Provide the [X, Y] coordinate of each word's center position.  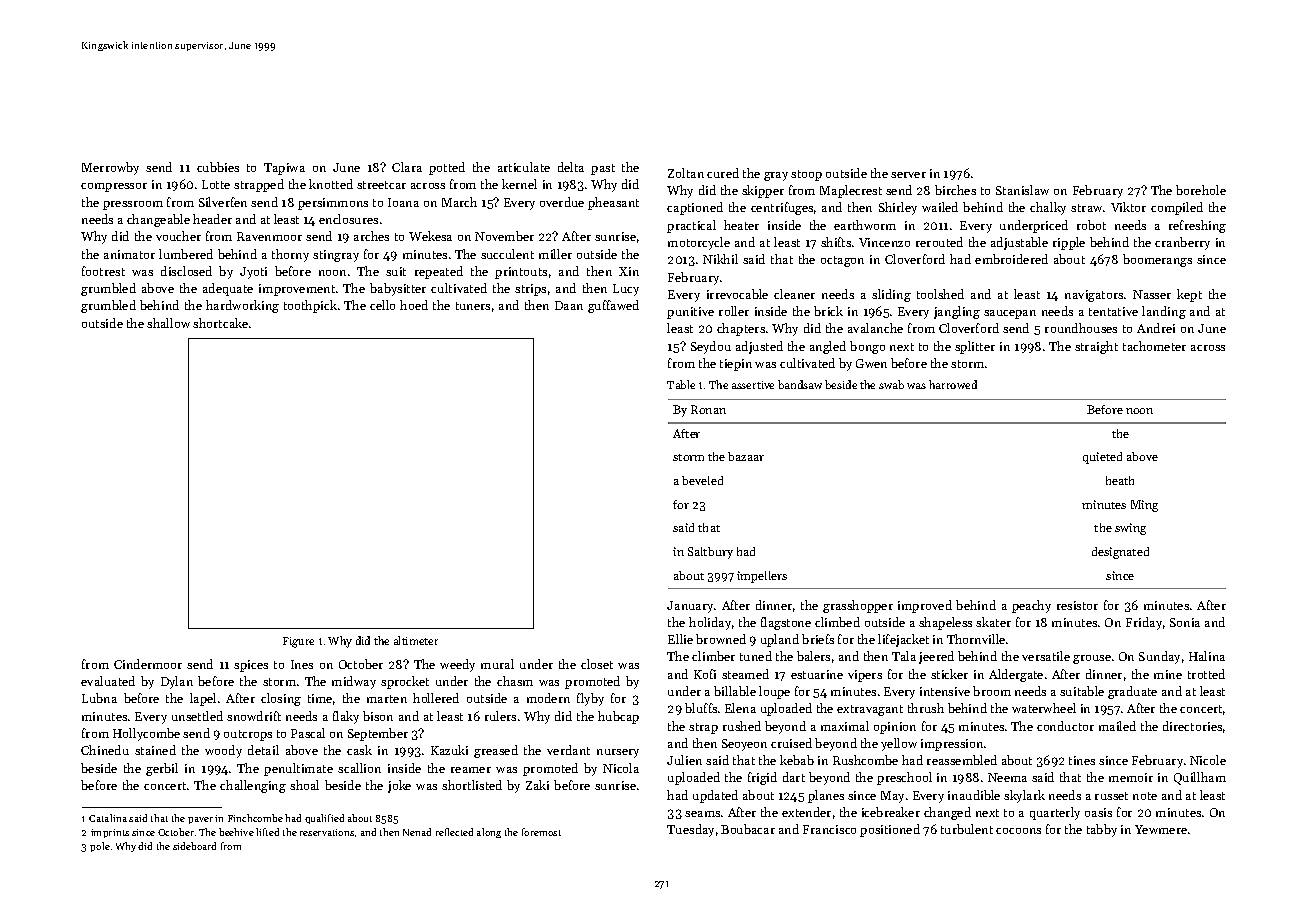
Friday [1144, 623]
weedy [457, 665]
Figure [298, 642]
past [603, 169]
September [378, 734]
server [908, 175]
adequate [228, 289]
